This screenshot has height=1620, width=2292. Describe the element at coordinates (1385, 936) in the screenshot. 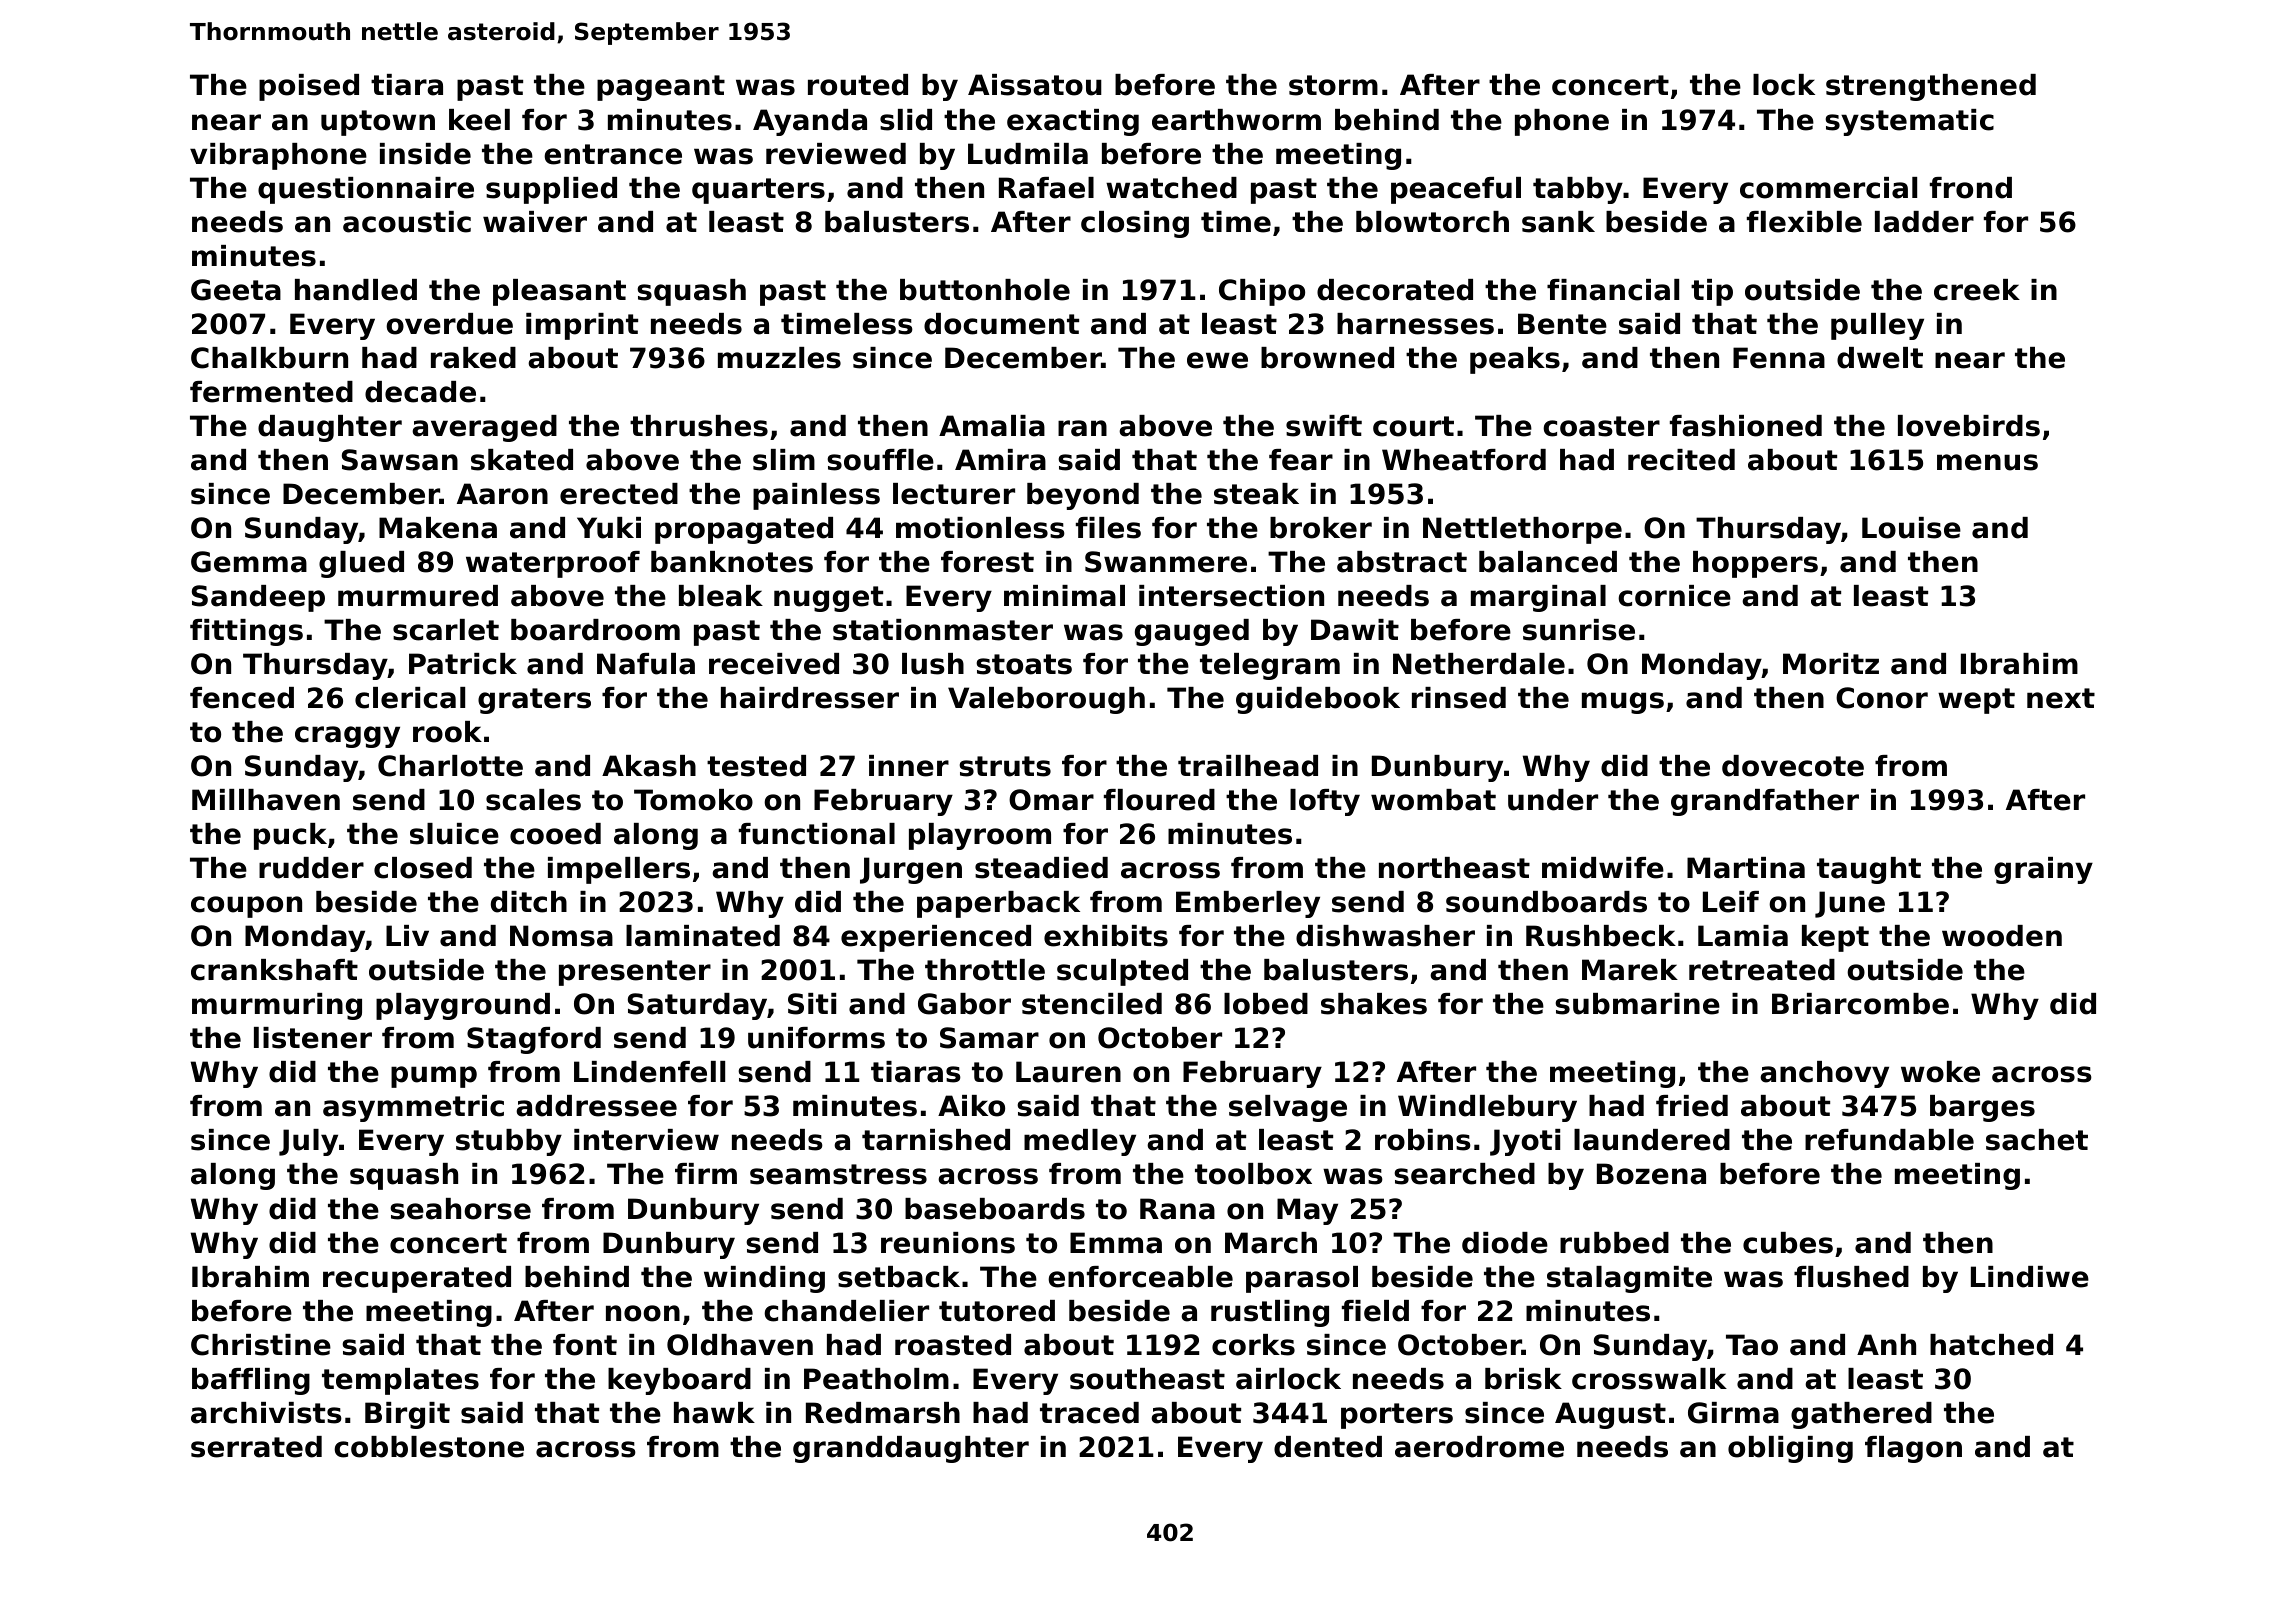

I see `dishwasher` at that location.
